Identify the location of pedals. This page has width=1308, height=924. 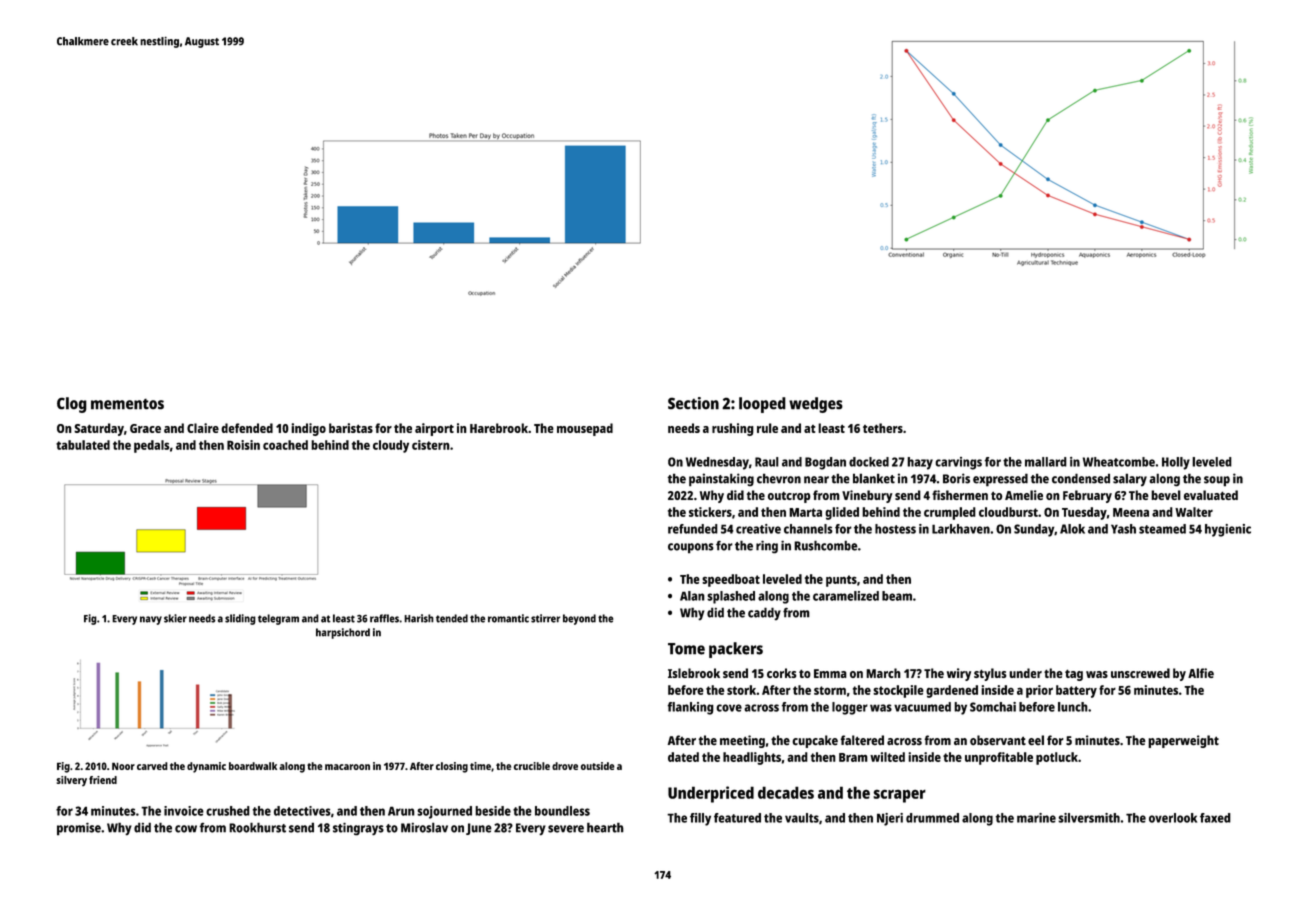
(151, 446).
